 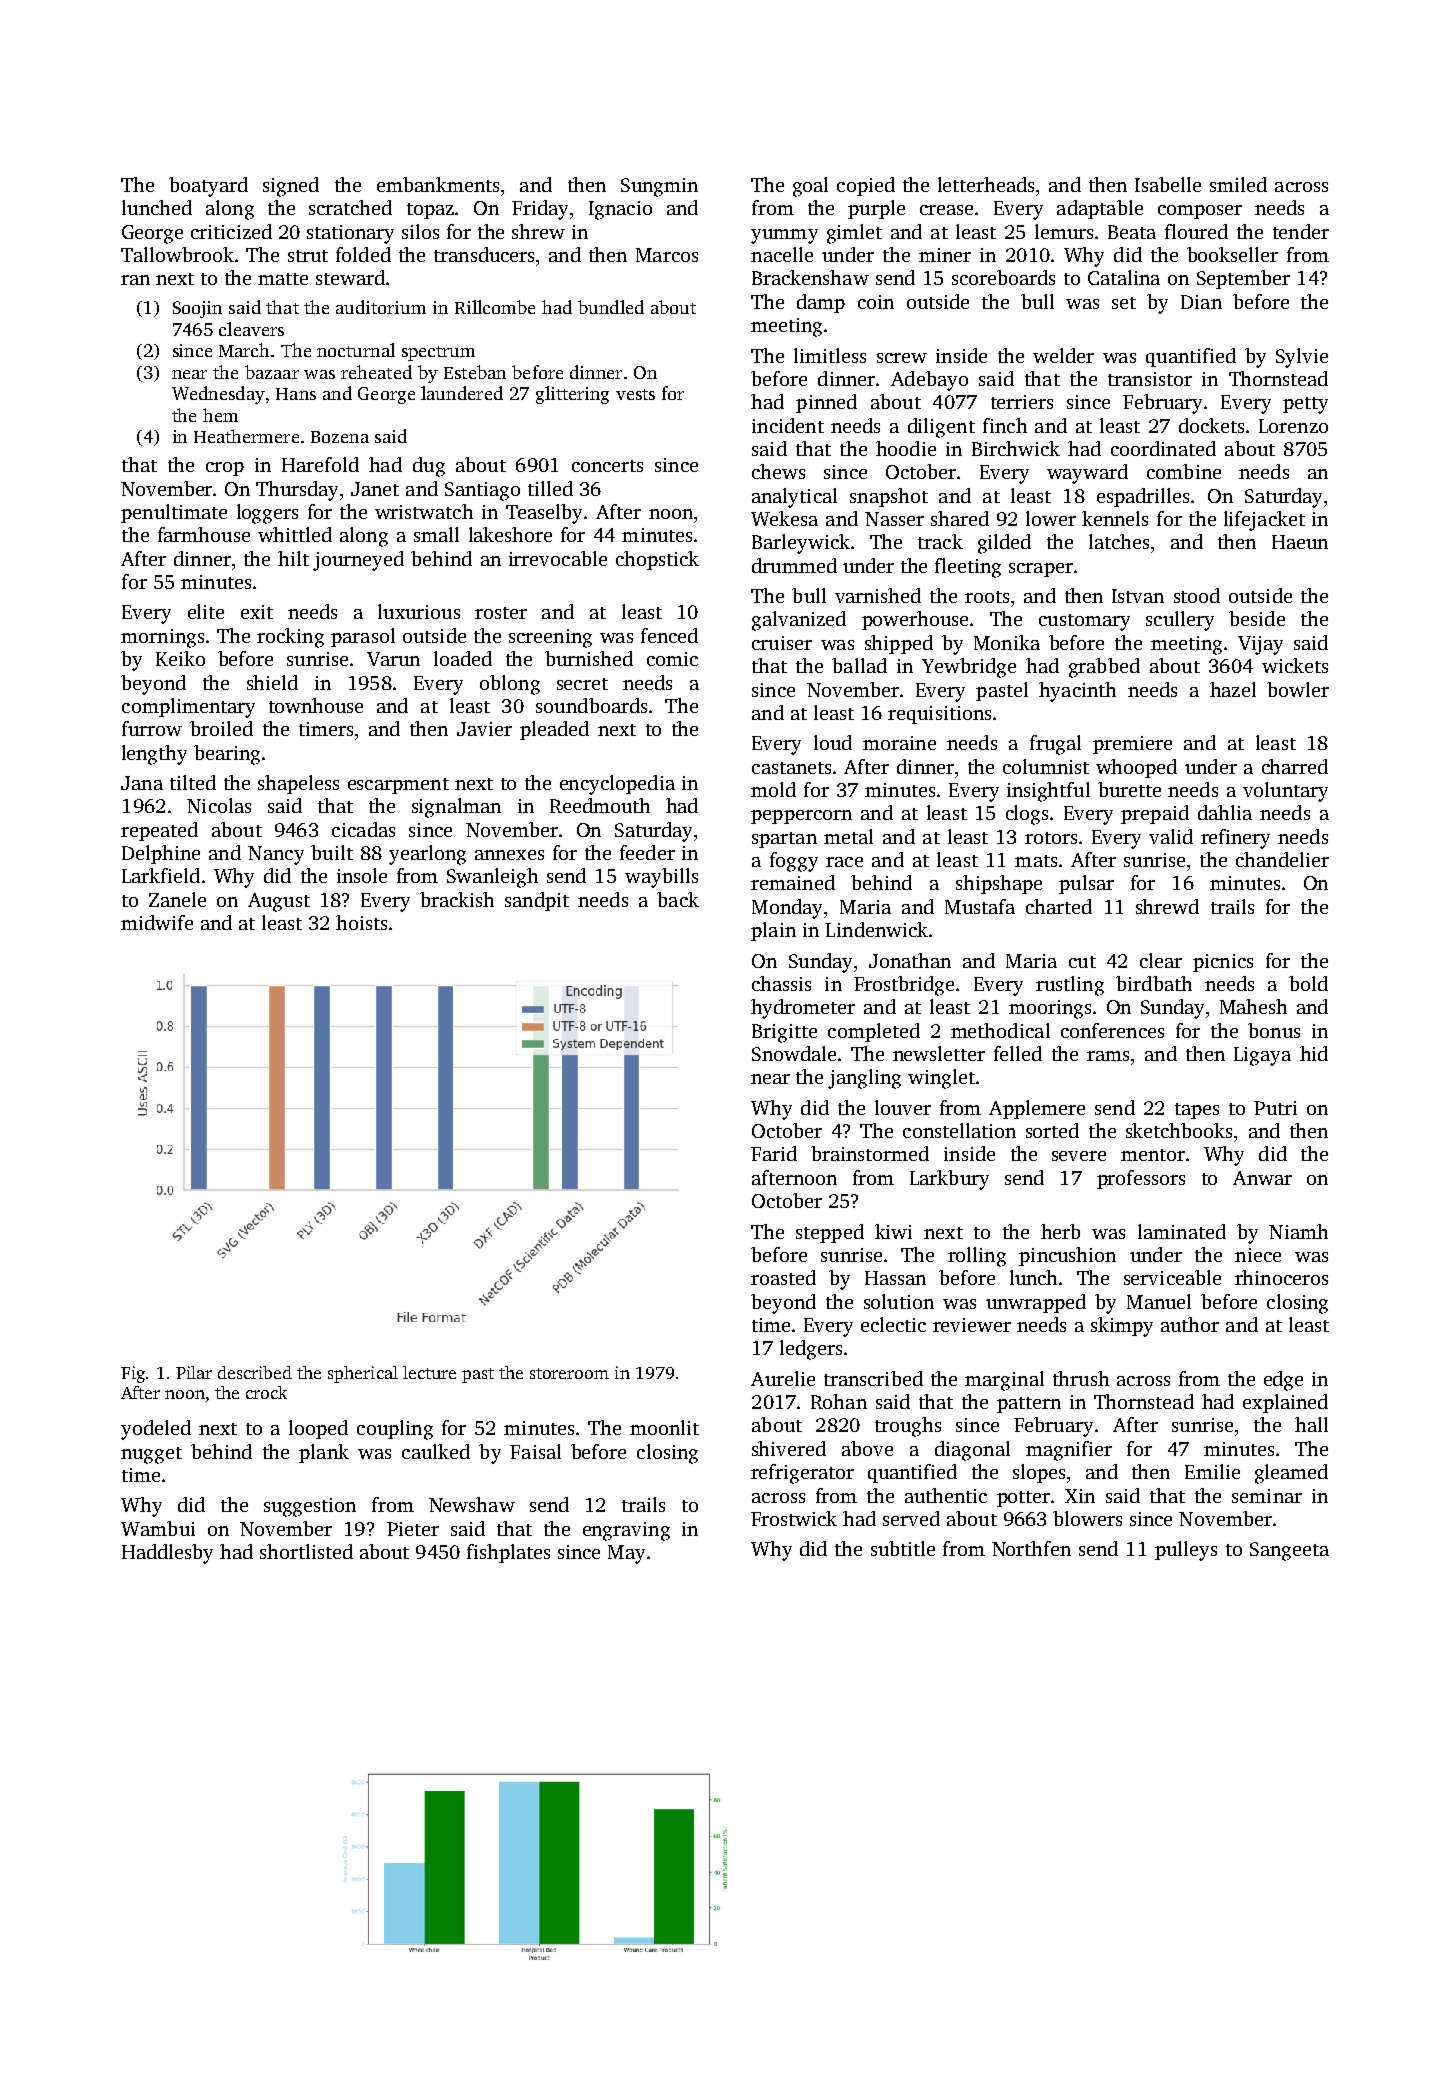 I want to click on lifejacket, so click(x=1264, y=521).
